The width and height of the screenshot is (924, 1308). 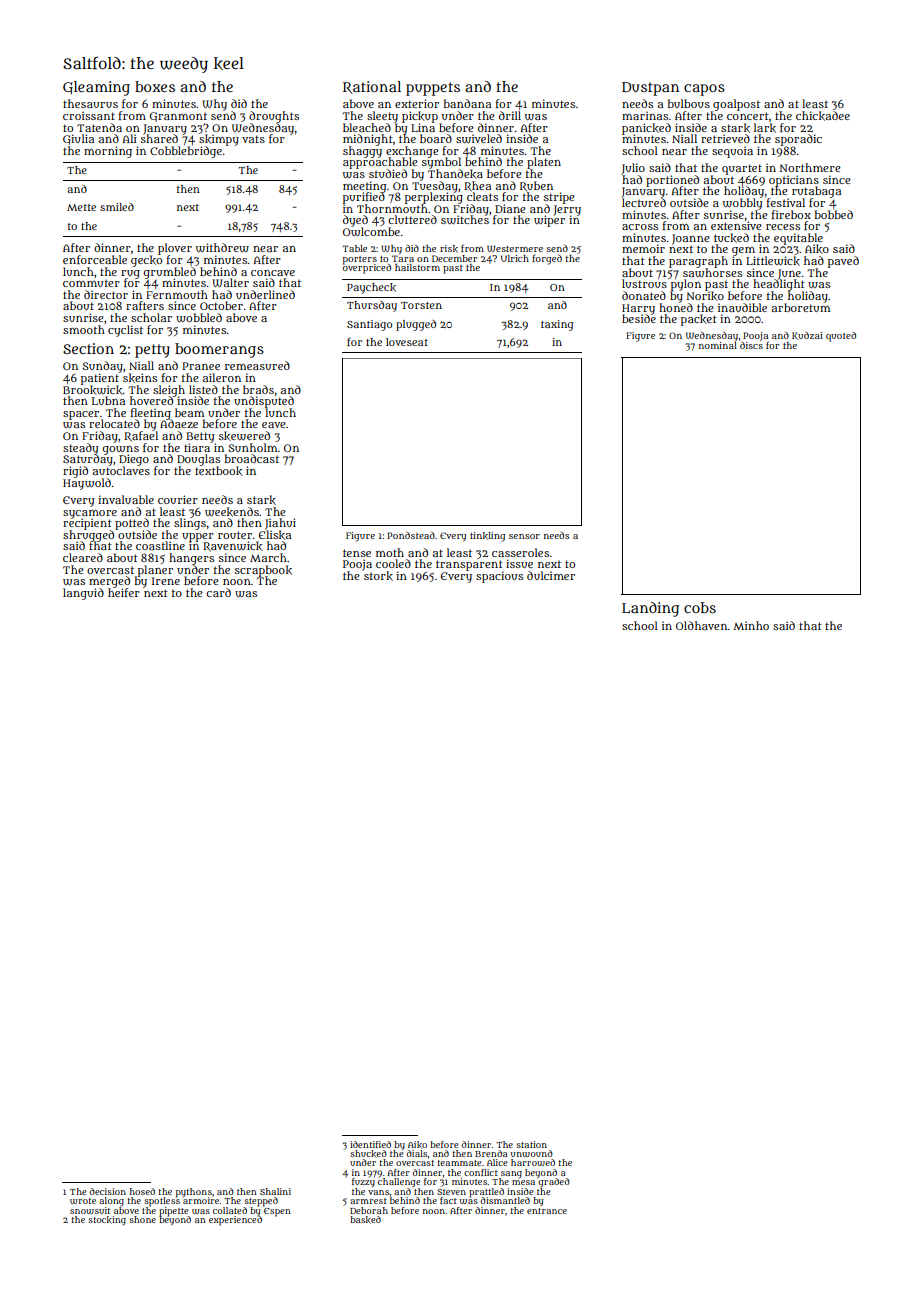 What do you see at coordinates (81, 415) in the screenshot?
I see `spacer` at bounding box center [81, 415].
